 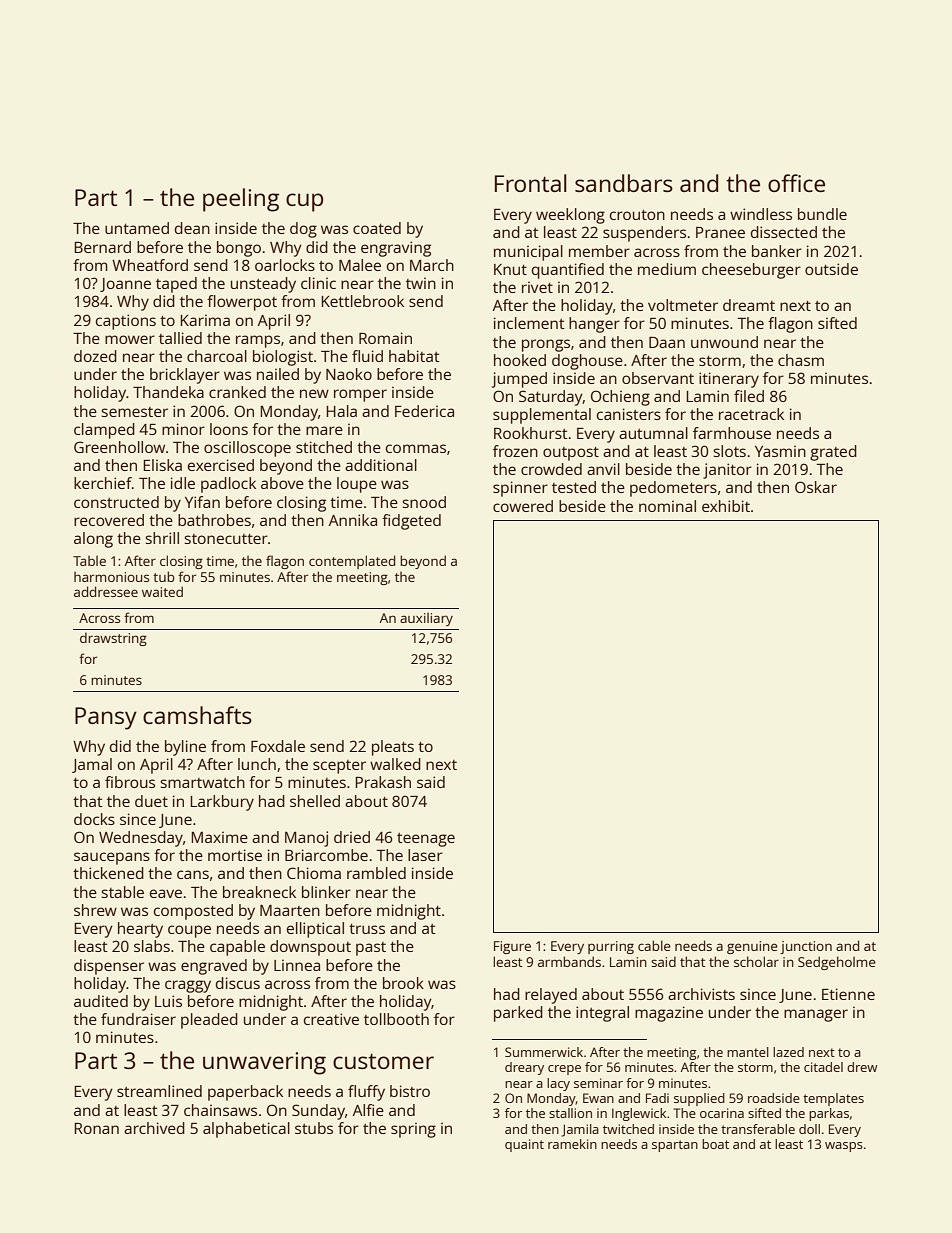 What do you see at coordinates (137, 228) in the image?
I see `untamed` at bounding box center [137, 228].
